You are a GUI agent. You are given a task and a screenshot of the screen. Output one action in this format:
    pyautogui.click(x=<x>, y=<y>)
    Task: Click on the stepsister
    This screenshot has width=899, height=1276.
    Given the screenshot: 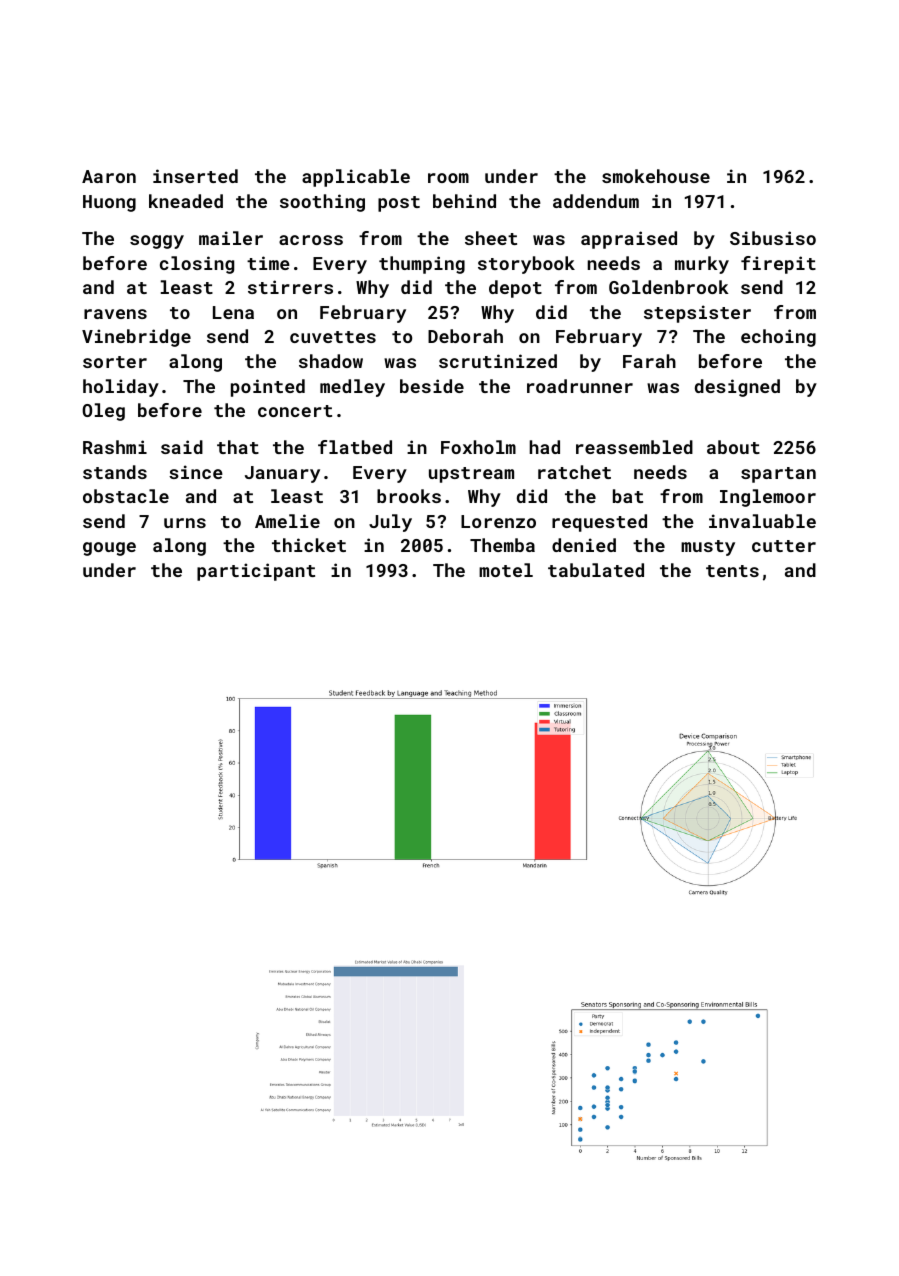 What is the action you would take?
    pyautogui.click(x=697, y=314)
